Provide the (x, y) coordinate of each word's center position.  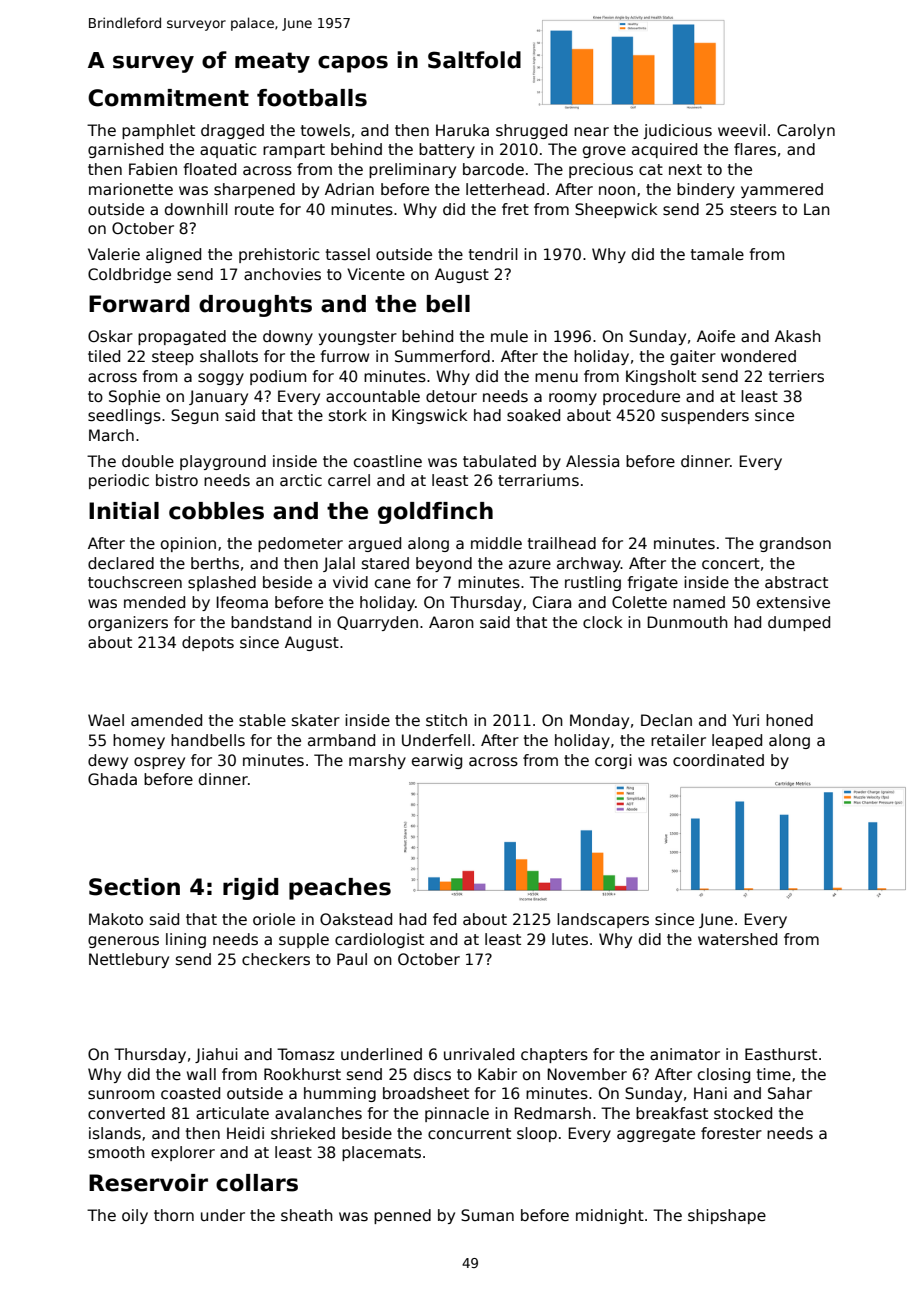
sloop (537, 1134)
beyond (444, 564)
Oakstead (356, 919)
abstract (796, 582)
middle (496, 543)
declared (121, 563)
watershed (737, 939)
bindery (706, 190)
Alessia (592, 461)
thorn (174, 1215)
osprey (159, 763)
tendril (493, 254)
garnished (125, 150)
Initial (124, 511)
